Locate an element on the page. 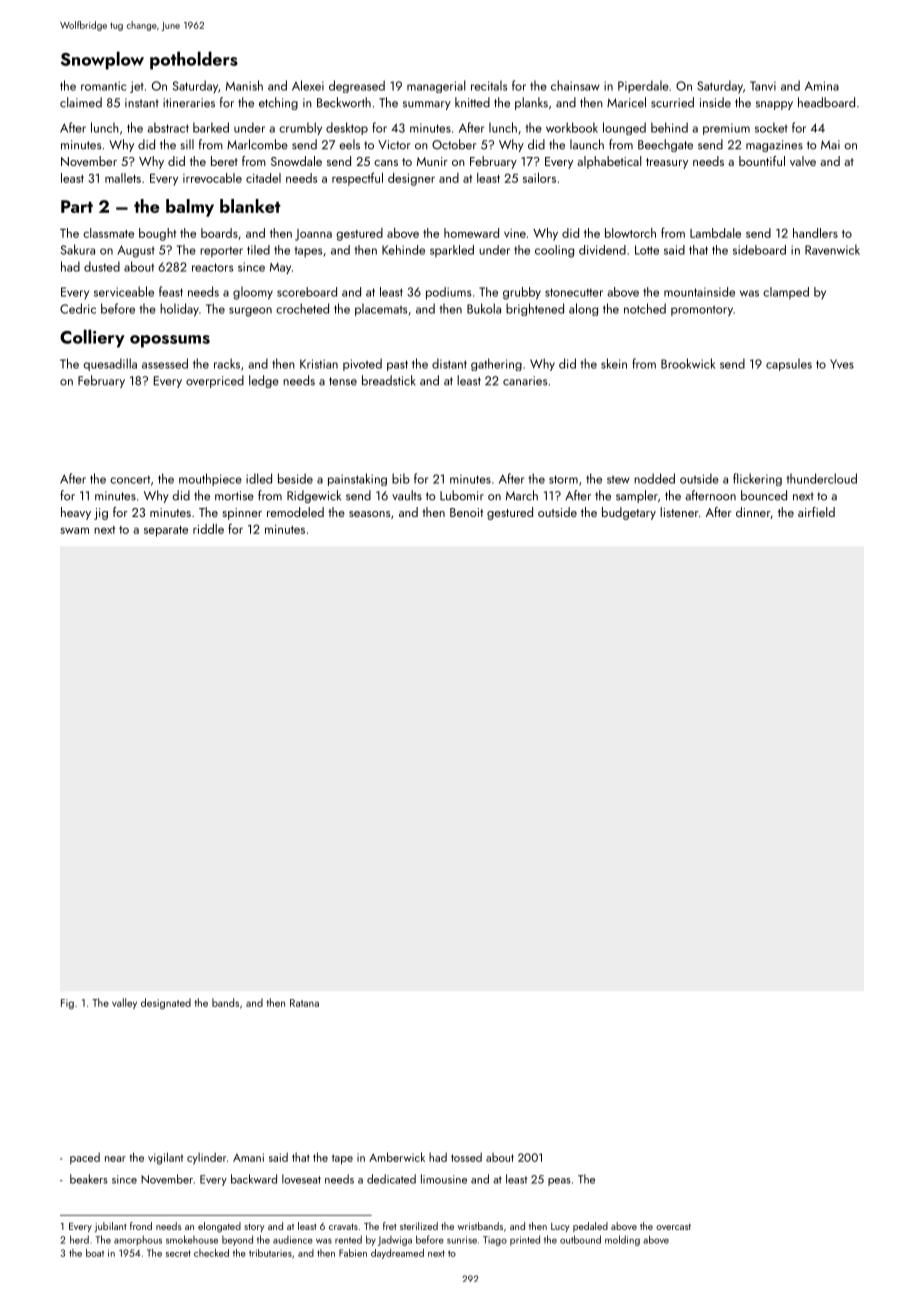 This document has height=1308, width=924. peas is located at coordinates (559, 1182).
